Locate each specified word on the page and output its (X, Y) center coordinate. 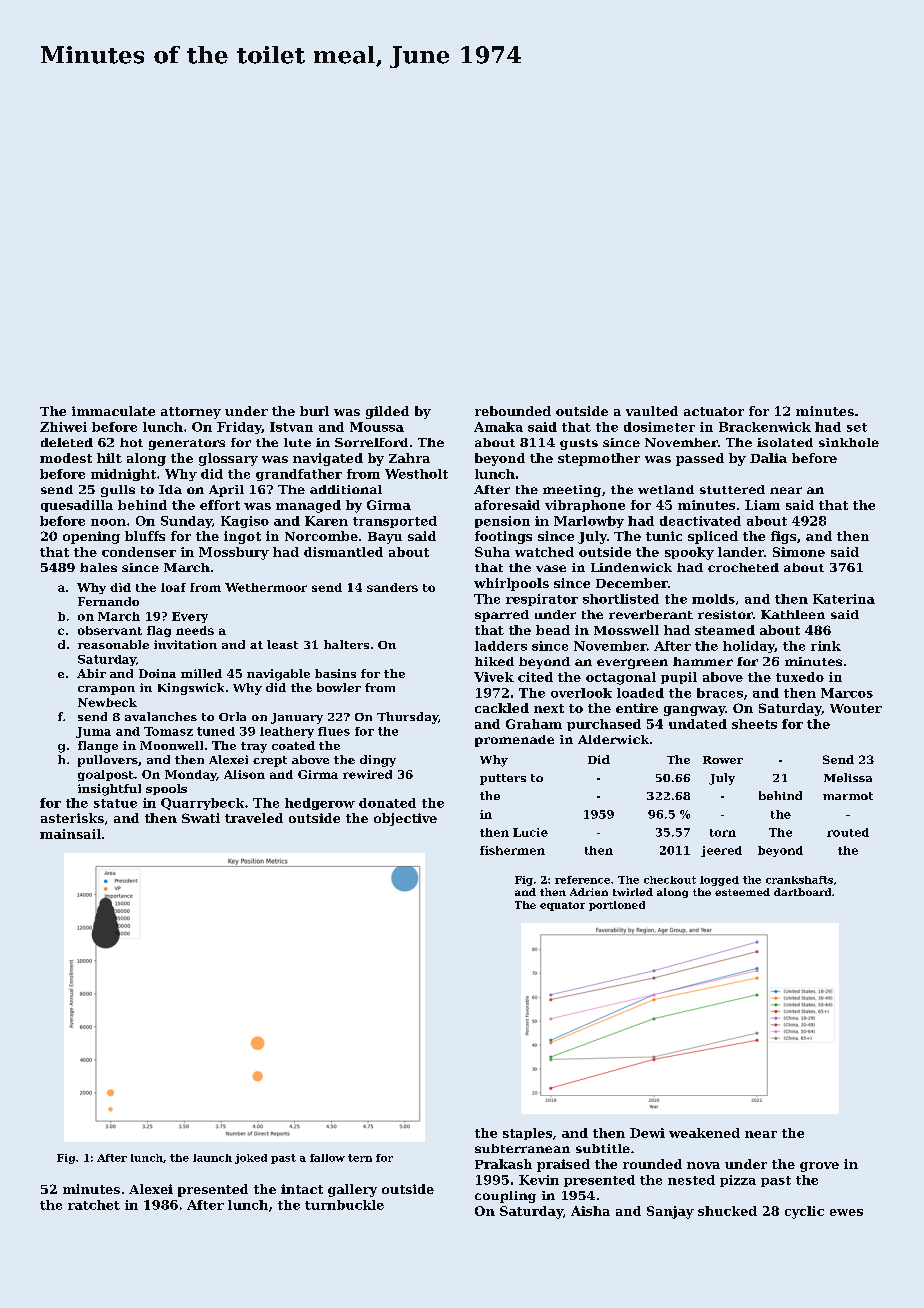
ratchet (94, 1205)
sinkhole (849, 442)
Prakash (503, 1164)
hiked (494, 661)
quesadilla (77, 506)
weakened (704, 1133)
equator (562, 906)
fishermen (512, 850)
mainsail (70, 834)
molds (713, 599)
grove (819, 1167)
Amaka (498, 427)
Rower (723, 760)
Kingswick (191, 689)
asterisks (72, 818)
